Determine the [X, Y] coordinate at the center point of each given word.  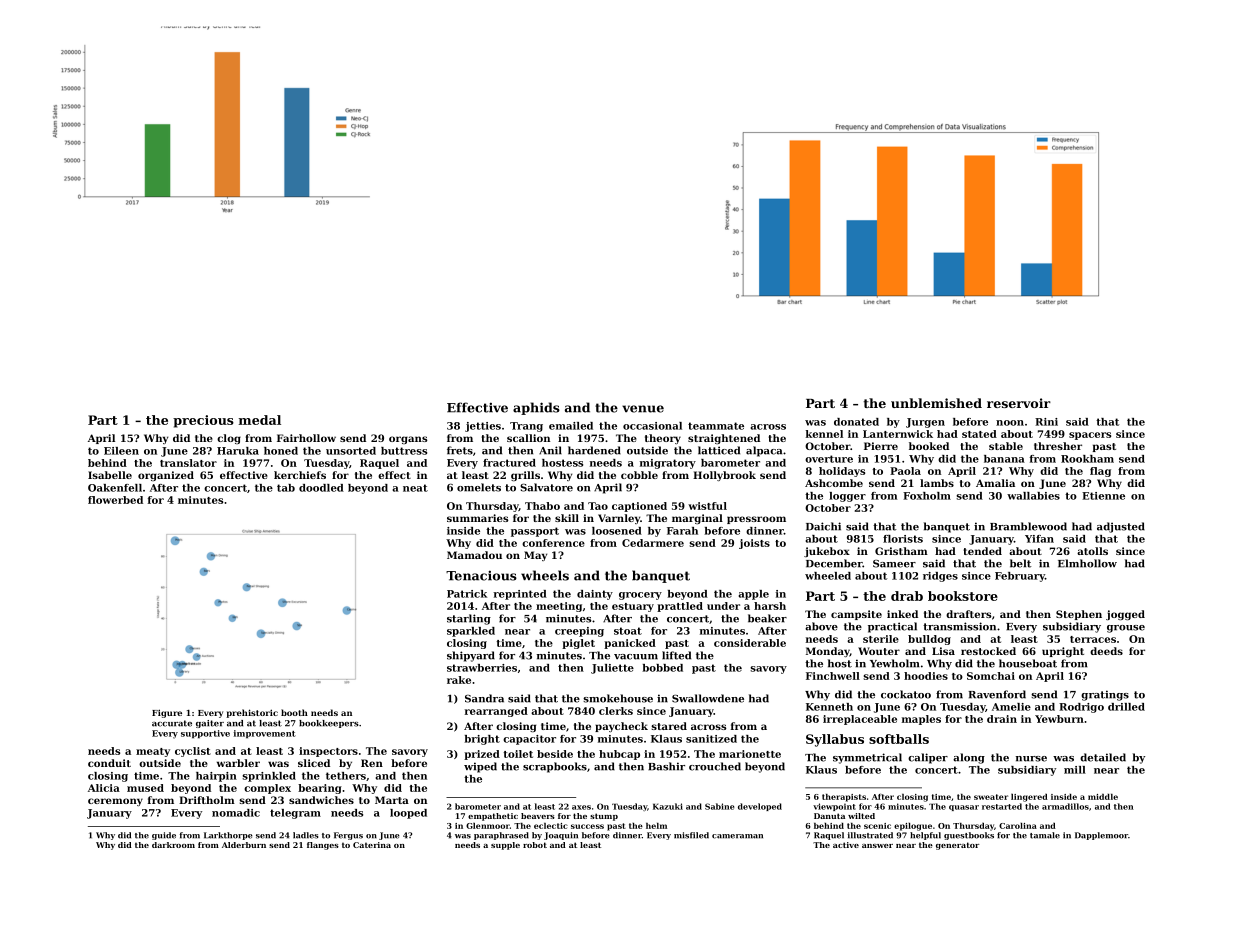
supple [505, 846]
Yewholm [895, 663]
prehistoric [252, 713]
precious [203, 421]
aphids [536, 408]
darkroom [173, 845]
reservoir [1019, 403]
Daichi [823, 526]
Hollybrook [724, 476]
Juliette [612, 669]
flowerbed [115, 500]
